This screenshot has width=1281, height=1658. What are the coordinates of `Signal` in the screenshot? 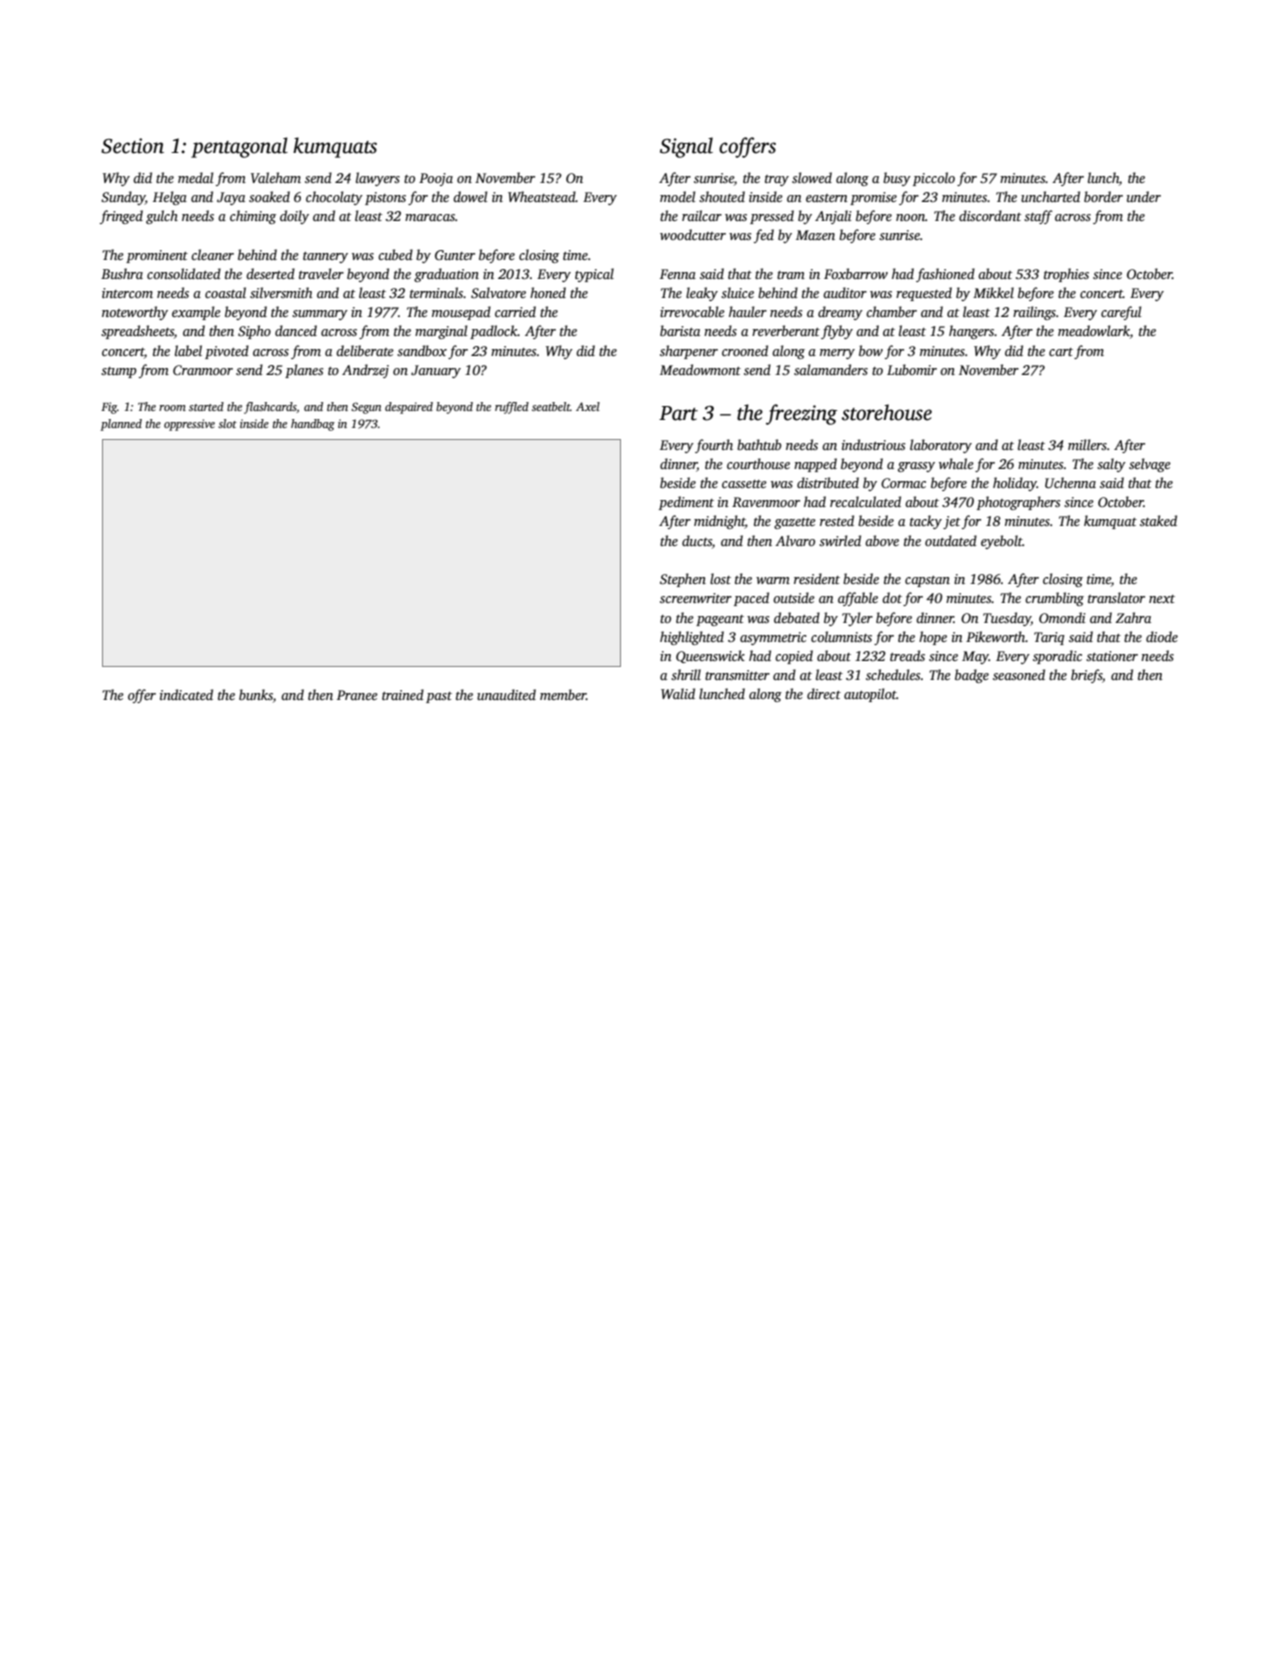 It's located at (686, 147).
